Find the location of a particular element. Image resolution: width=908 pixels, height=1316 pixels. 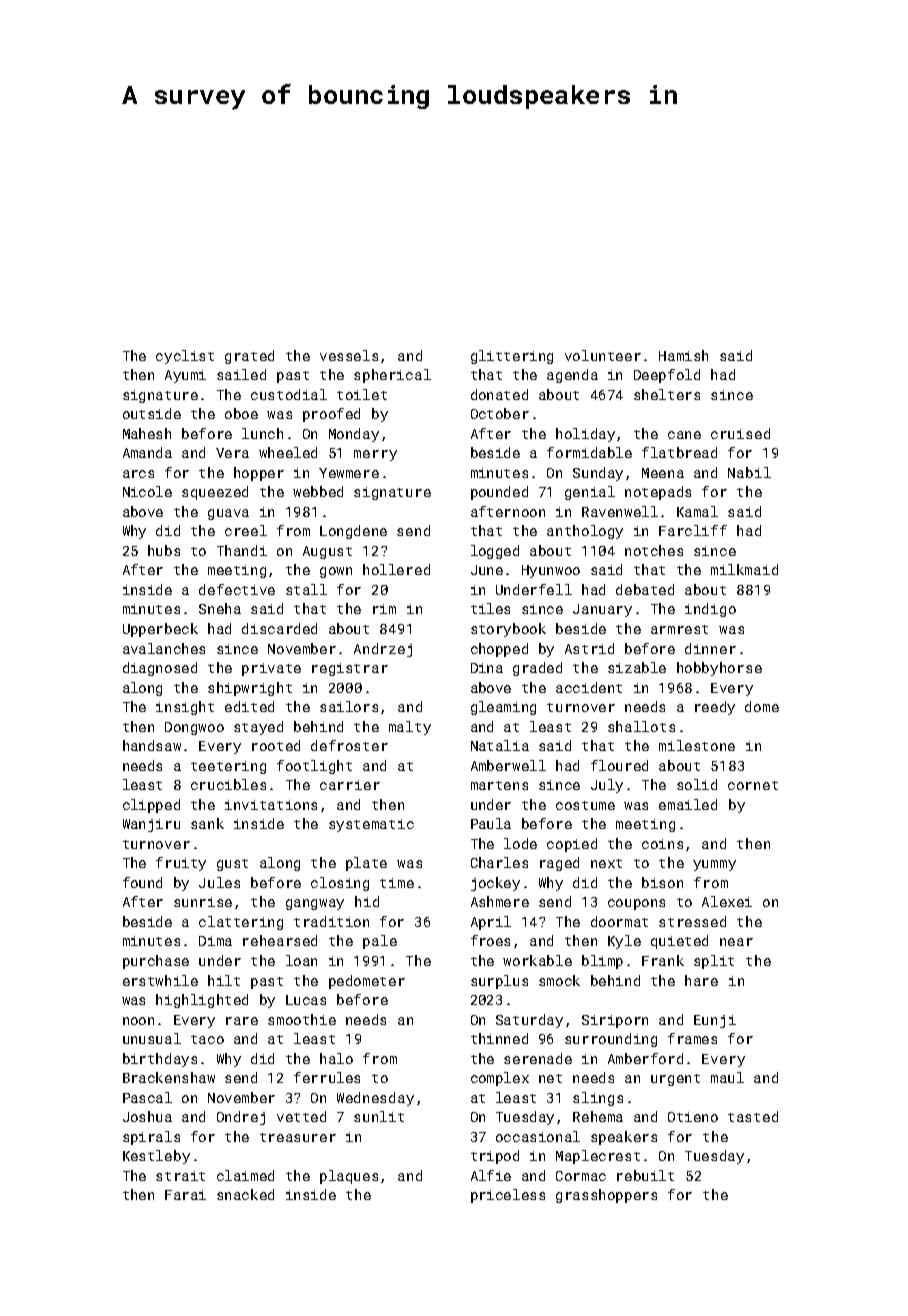

Natalia is located at coordinates (500, 745).
